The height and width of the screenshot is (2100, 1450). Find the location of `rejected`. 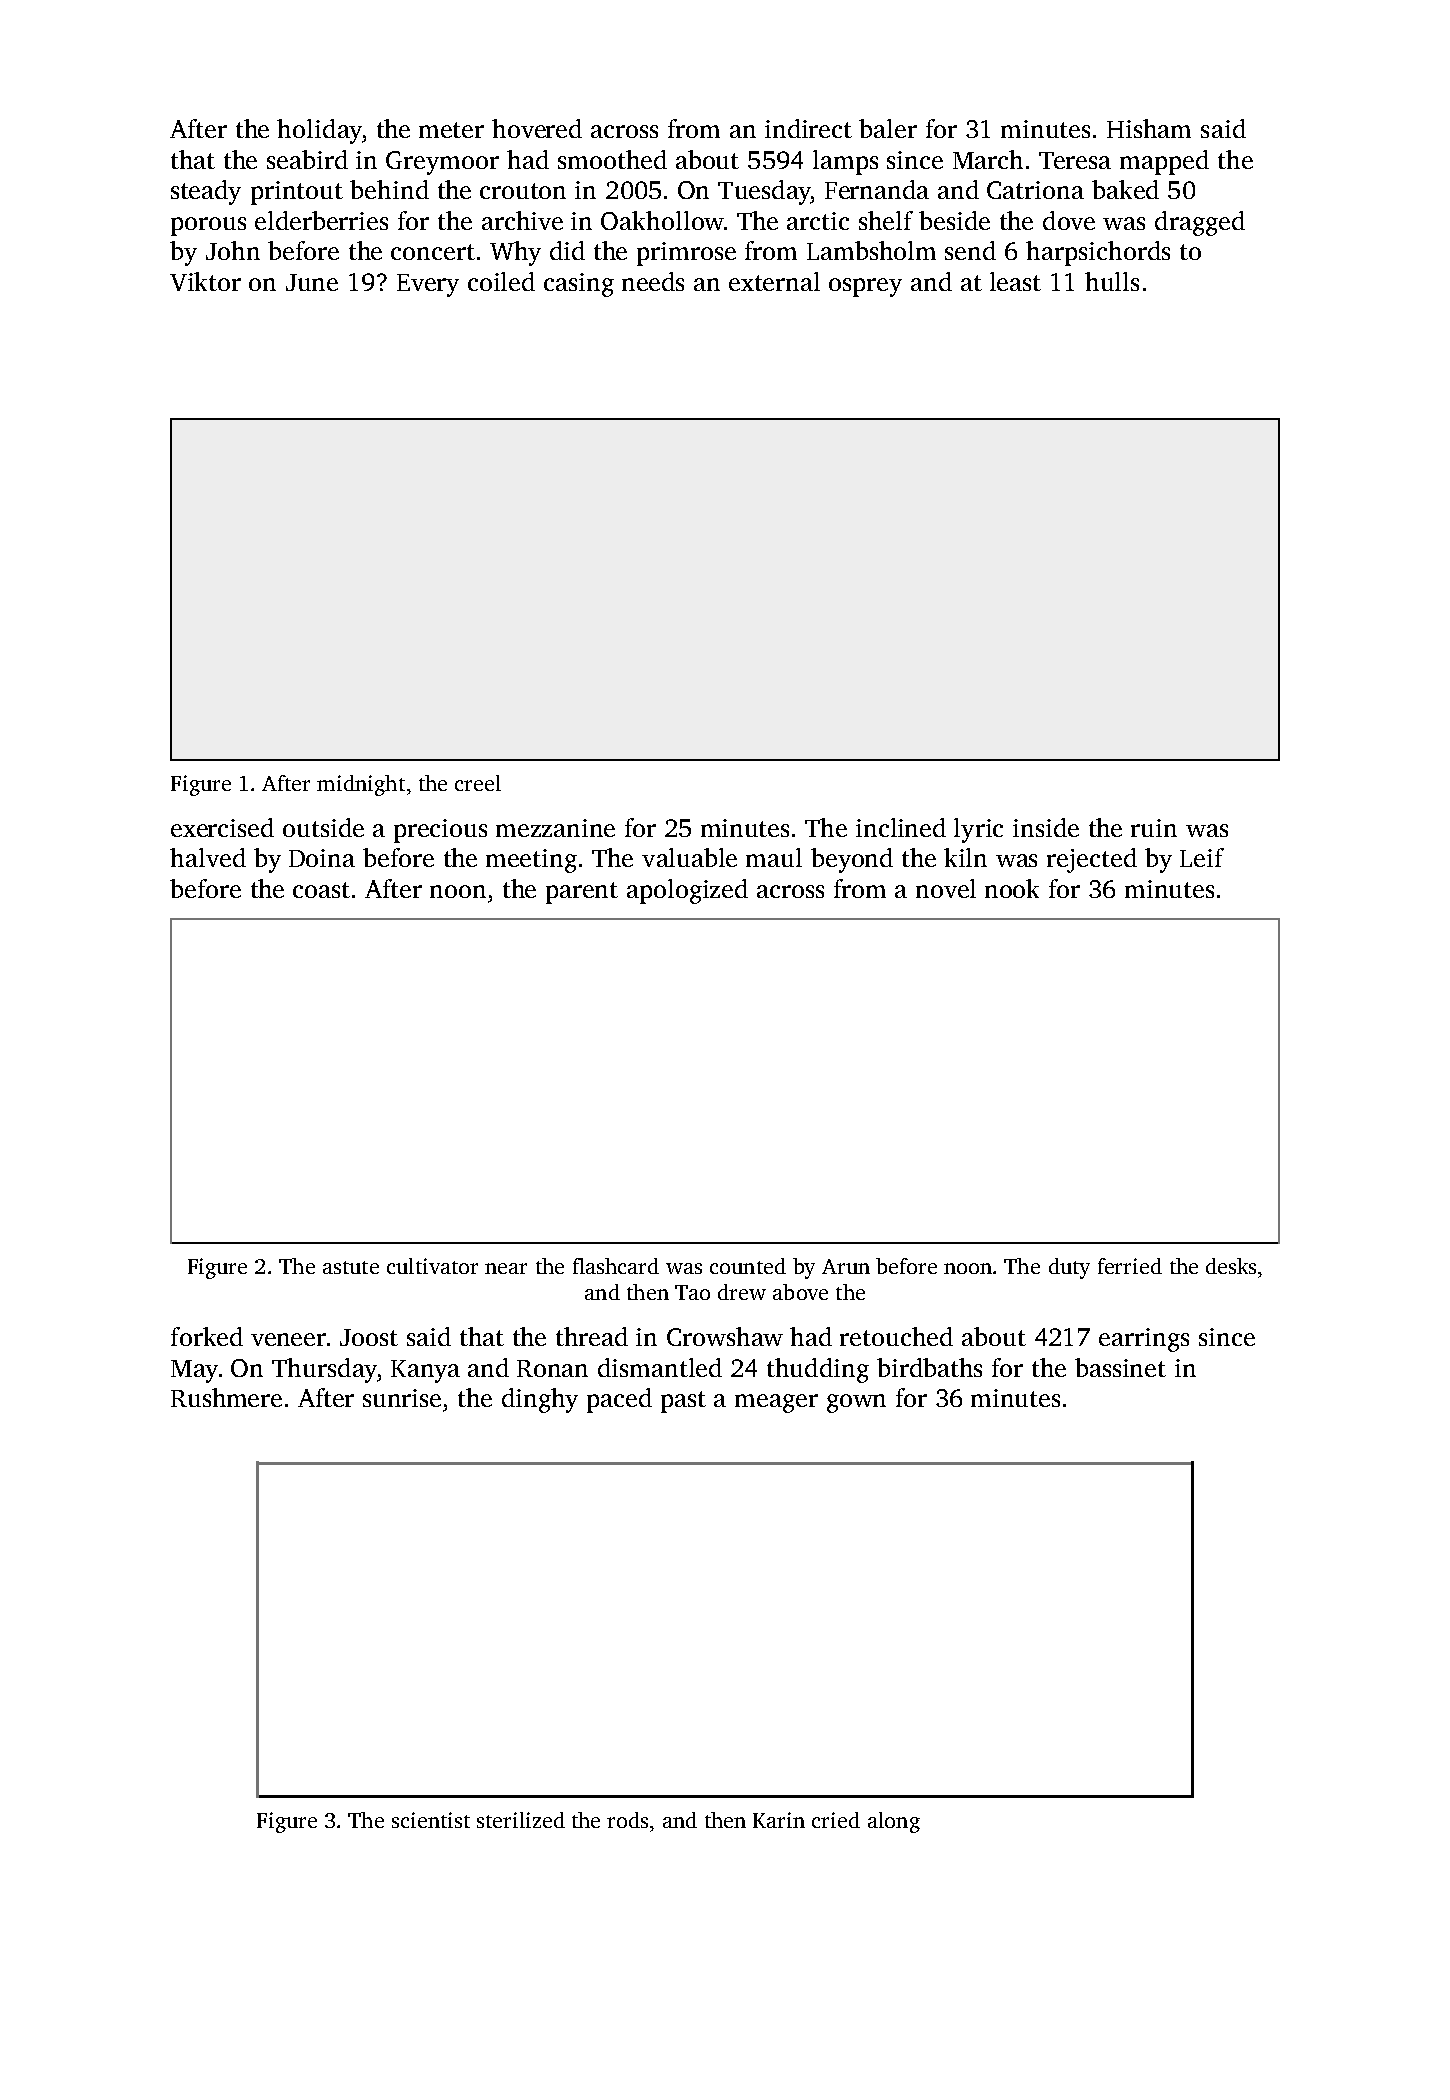

rejected is located at coordinates (1092, 860).
